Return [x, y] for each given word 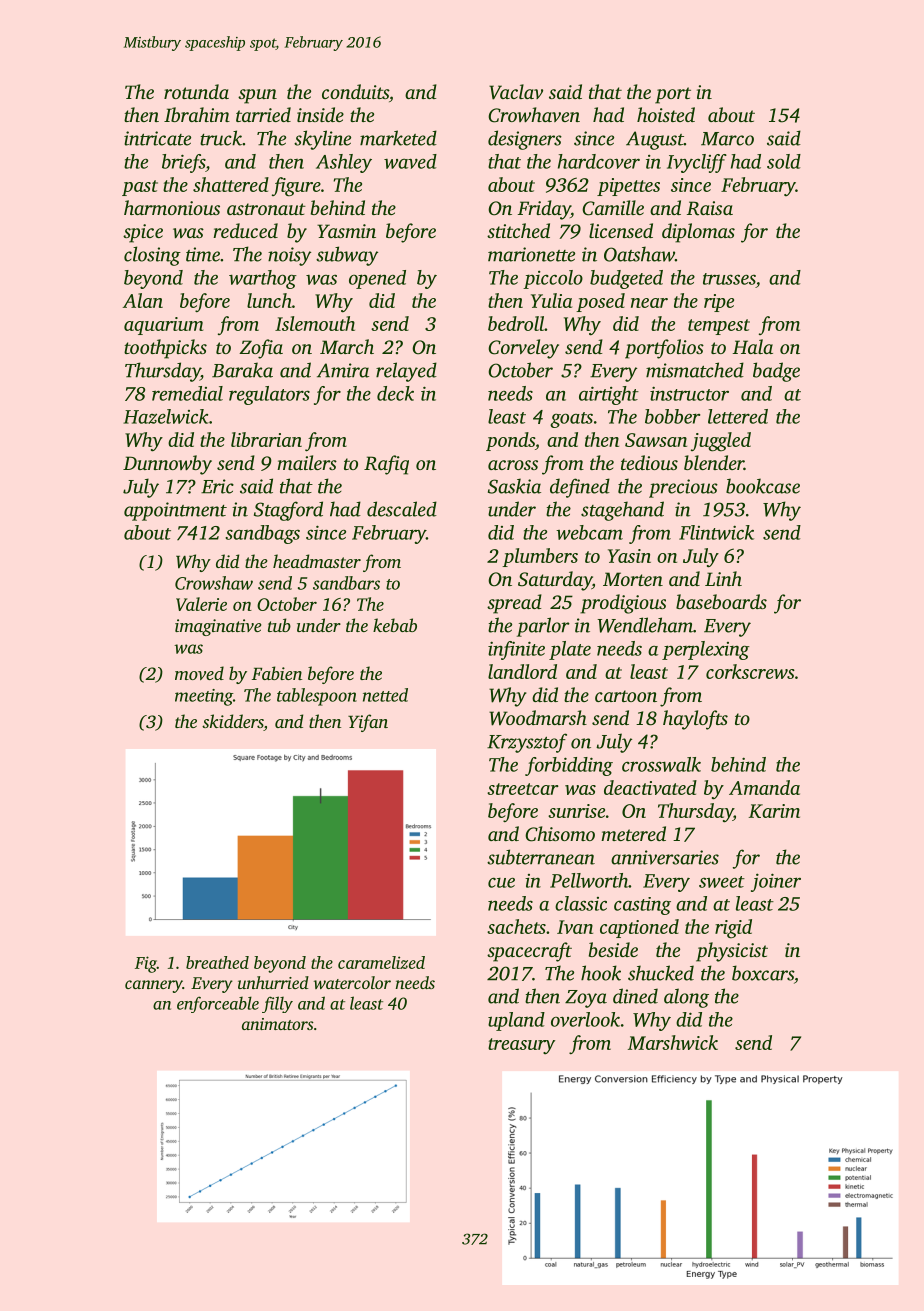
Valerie [201, 604]
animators [278, 1024]
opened [377, 279]
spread [514, 604]
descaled [402, 509]
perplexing [706, 650]
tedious [649, 462]
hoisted [666, 114]
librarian [266, 439]
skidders [233, 722]
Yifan [368, 723]
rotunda [196, 91]
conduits [355, 91]
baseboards [721, 601]
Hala [753, 346]
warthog [263, 279]
